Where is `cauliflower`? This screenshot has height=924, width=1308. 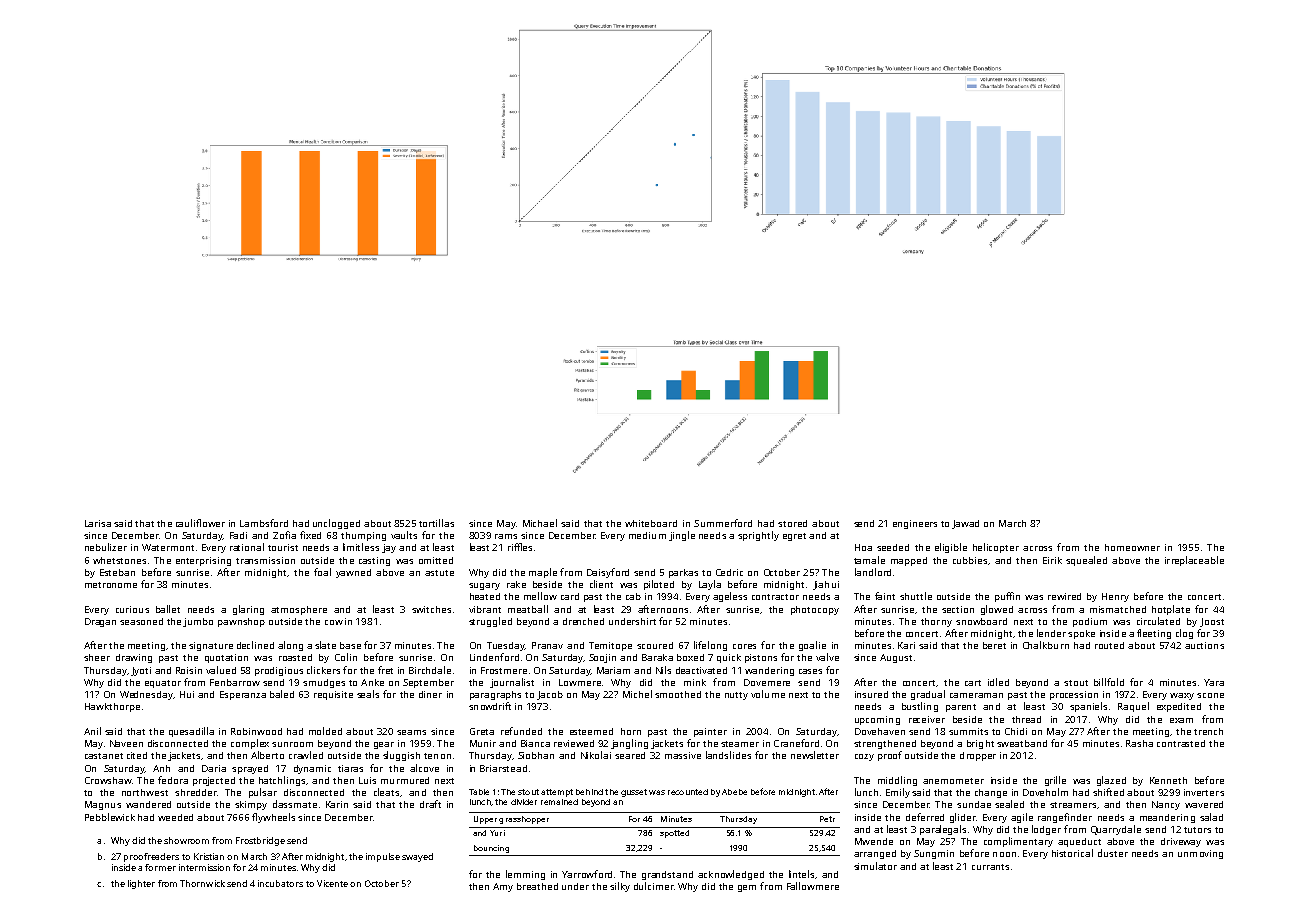
cauliflower is located at coordinates (200, 523).
